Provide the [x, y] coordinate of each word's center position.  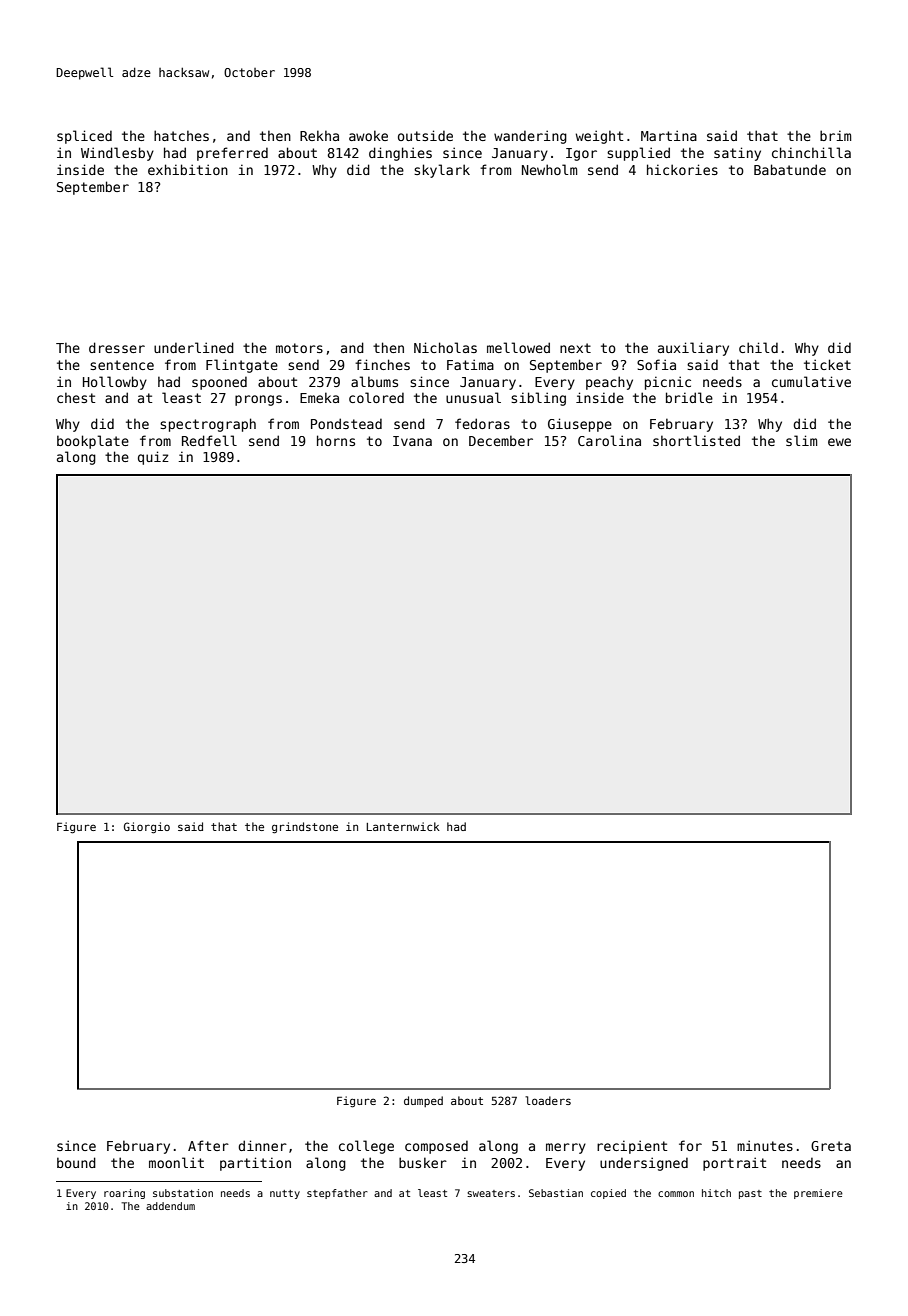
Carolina [609, 440]
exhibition [188, 169]
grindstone [305, 828]
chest [76, 397]
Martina [669, 135]
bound [76, 1162]
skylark [442, 171]
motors [299, 348]
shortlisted [696, 440]
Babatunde [790, 169]
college [366, 1147]
